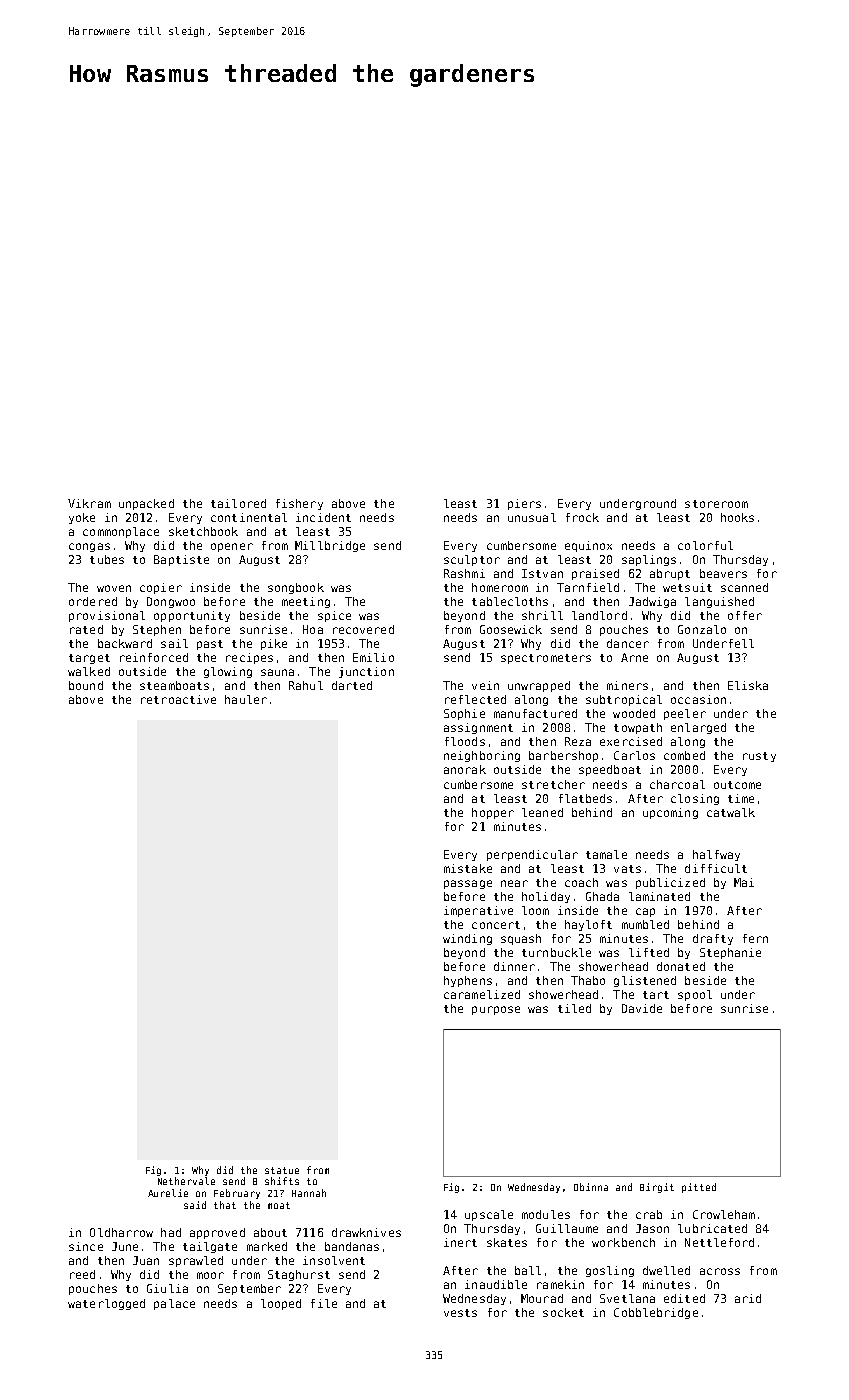 The width and height of the document is (849, 1400). What do you see at coordinates (168, 1193) in the document?
I see `Aurelie` at bounding box center [168, 1193].
